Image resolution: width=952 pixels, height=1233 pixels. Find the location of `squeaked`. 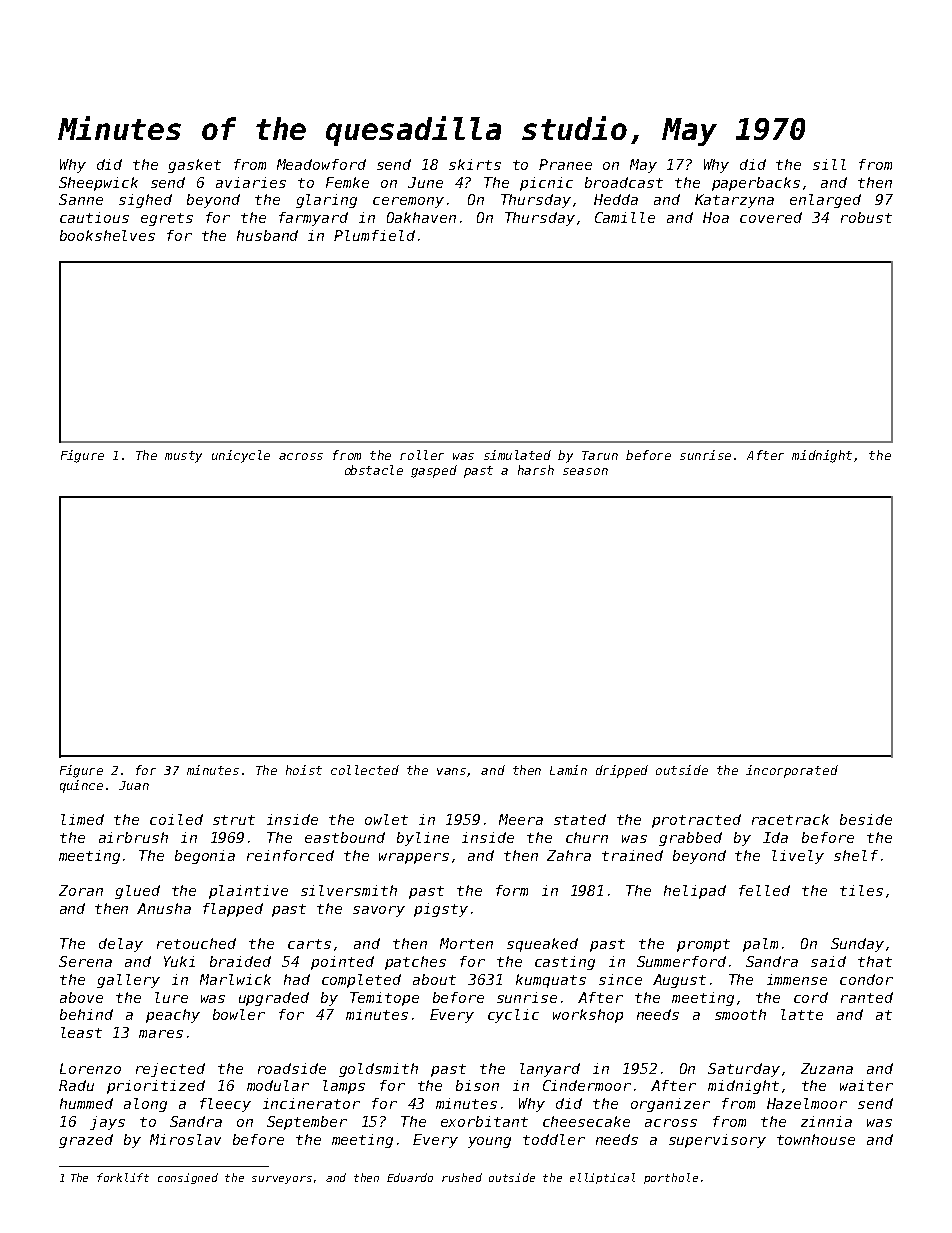

squeaked is located at coordinates (542, 945).
